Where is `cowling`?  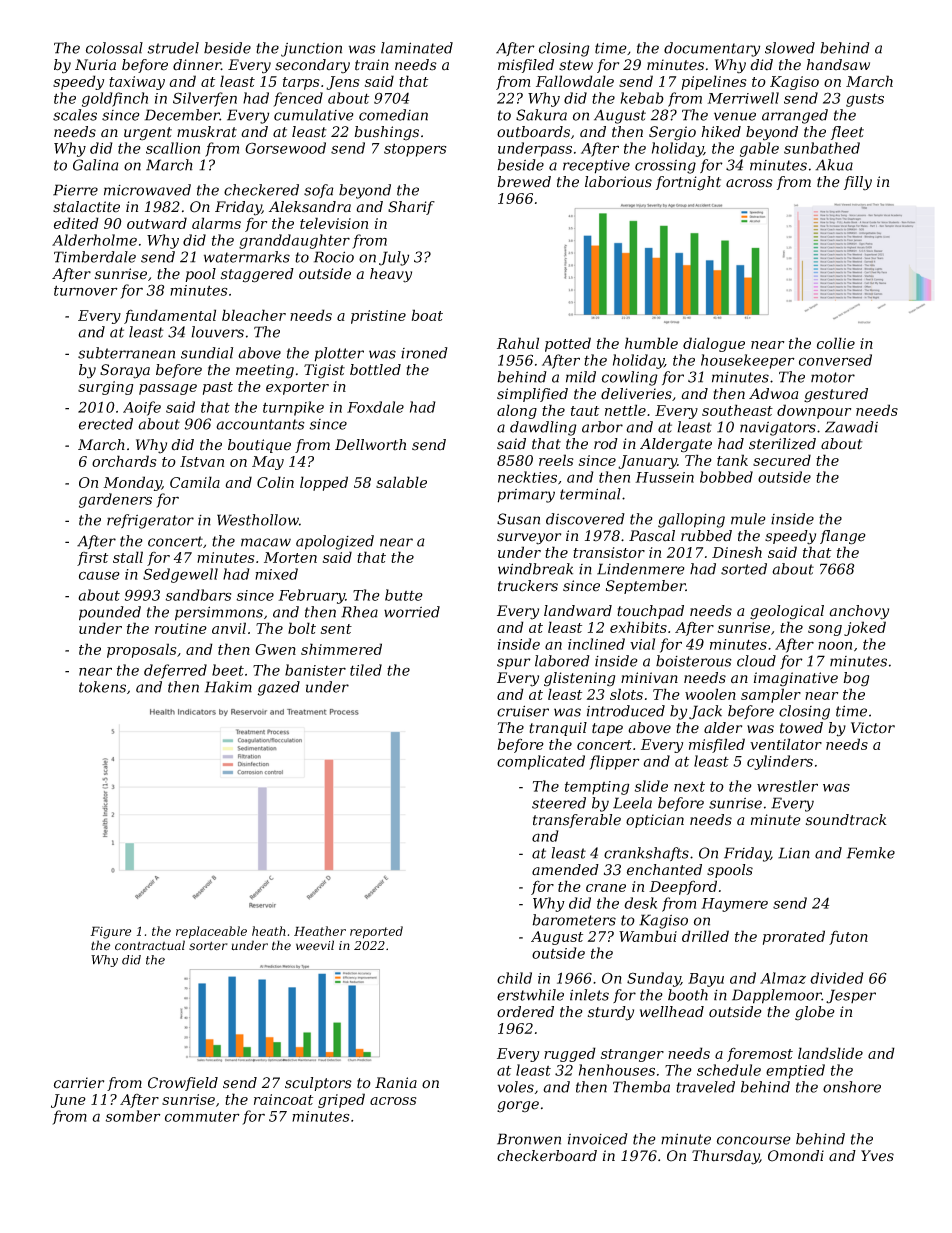
cowling is located at coordinates (630, 378).
